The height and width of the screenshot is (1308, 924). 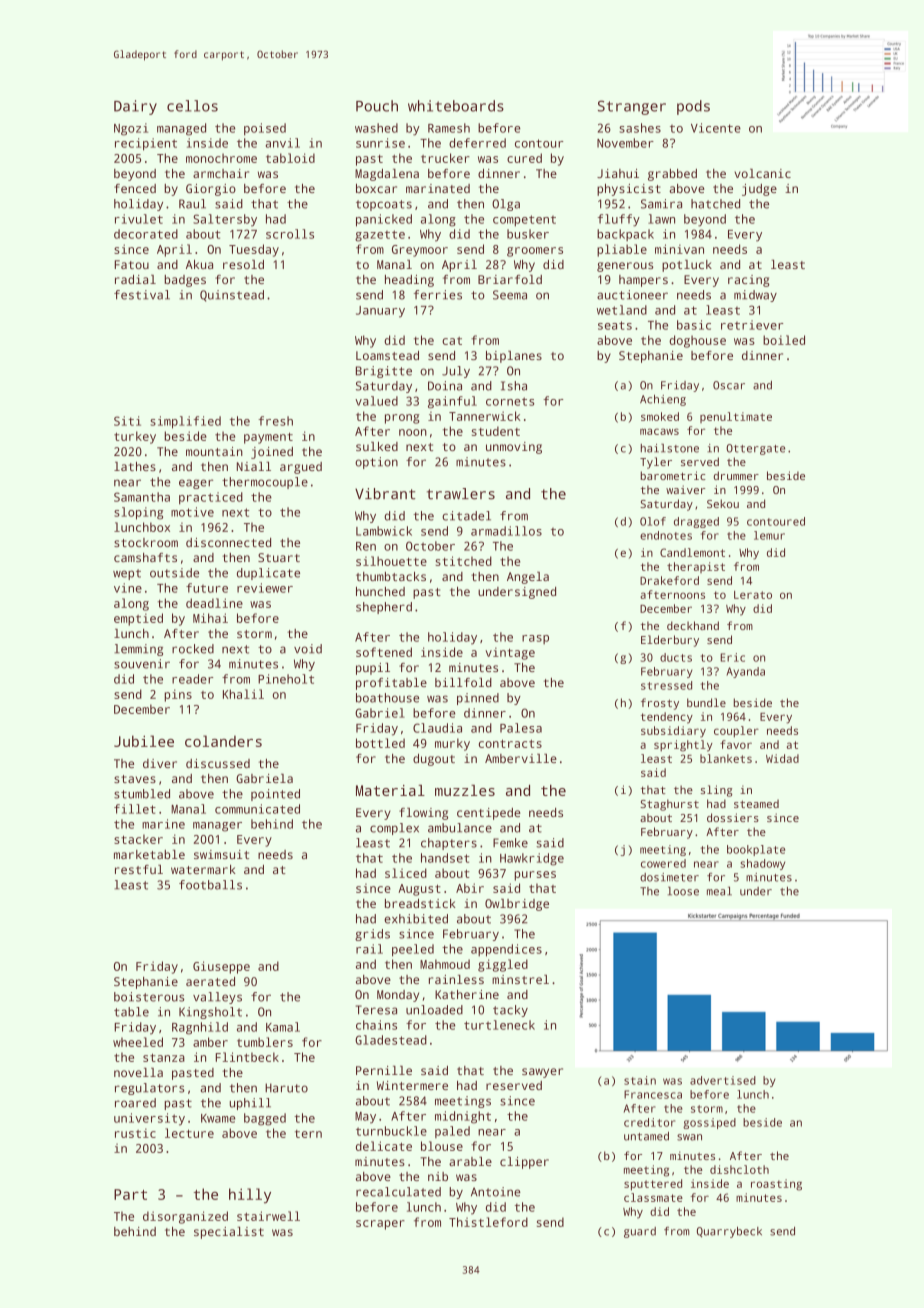 I want to click on specialist, so click(x=229, y=1233).
